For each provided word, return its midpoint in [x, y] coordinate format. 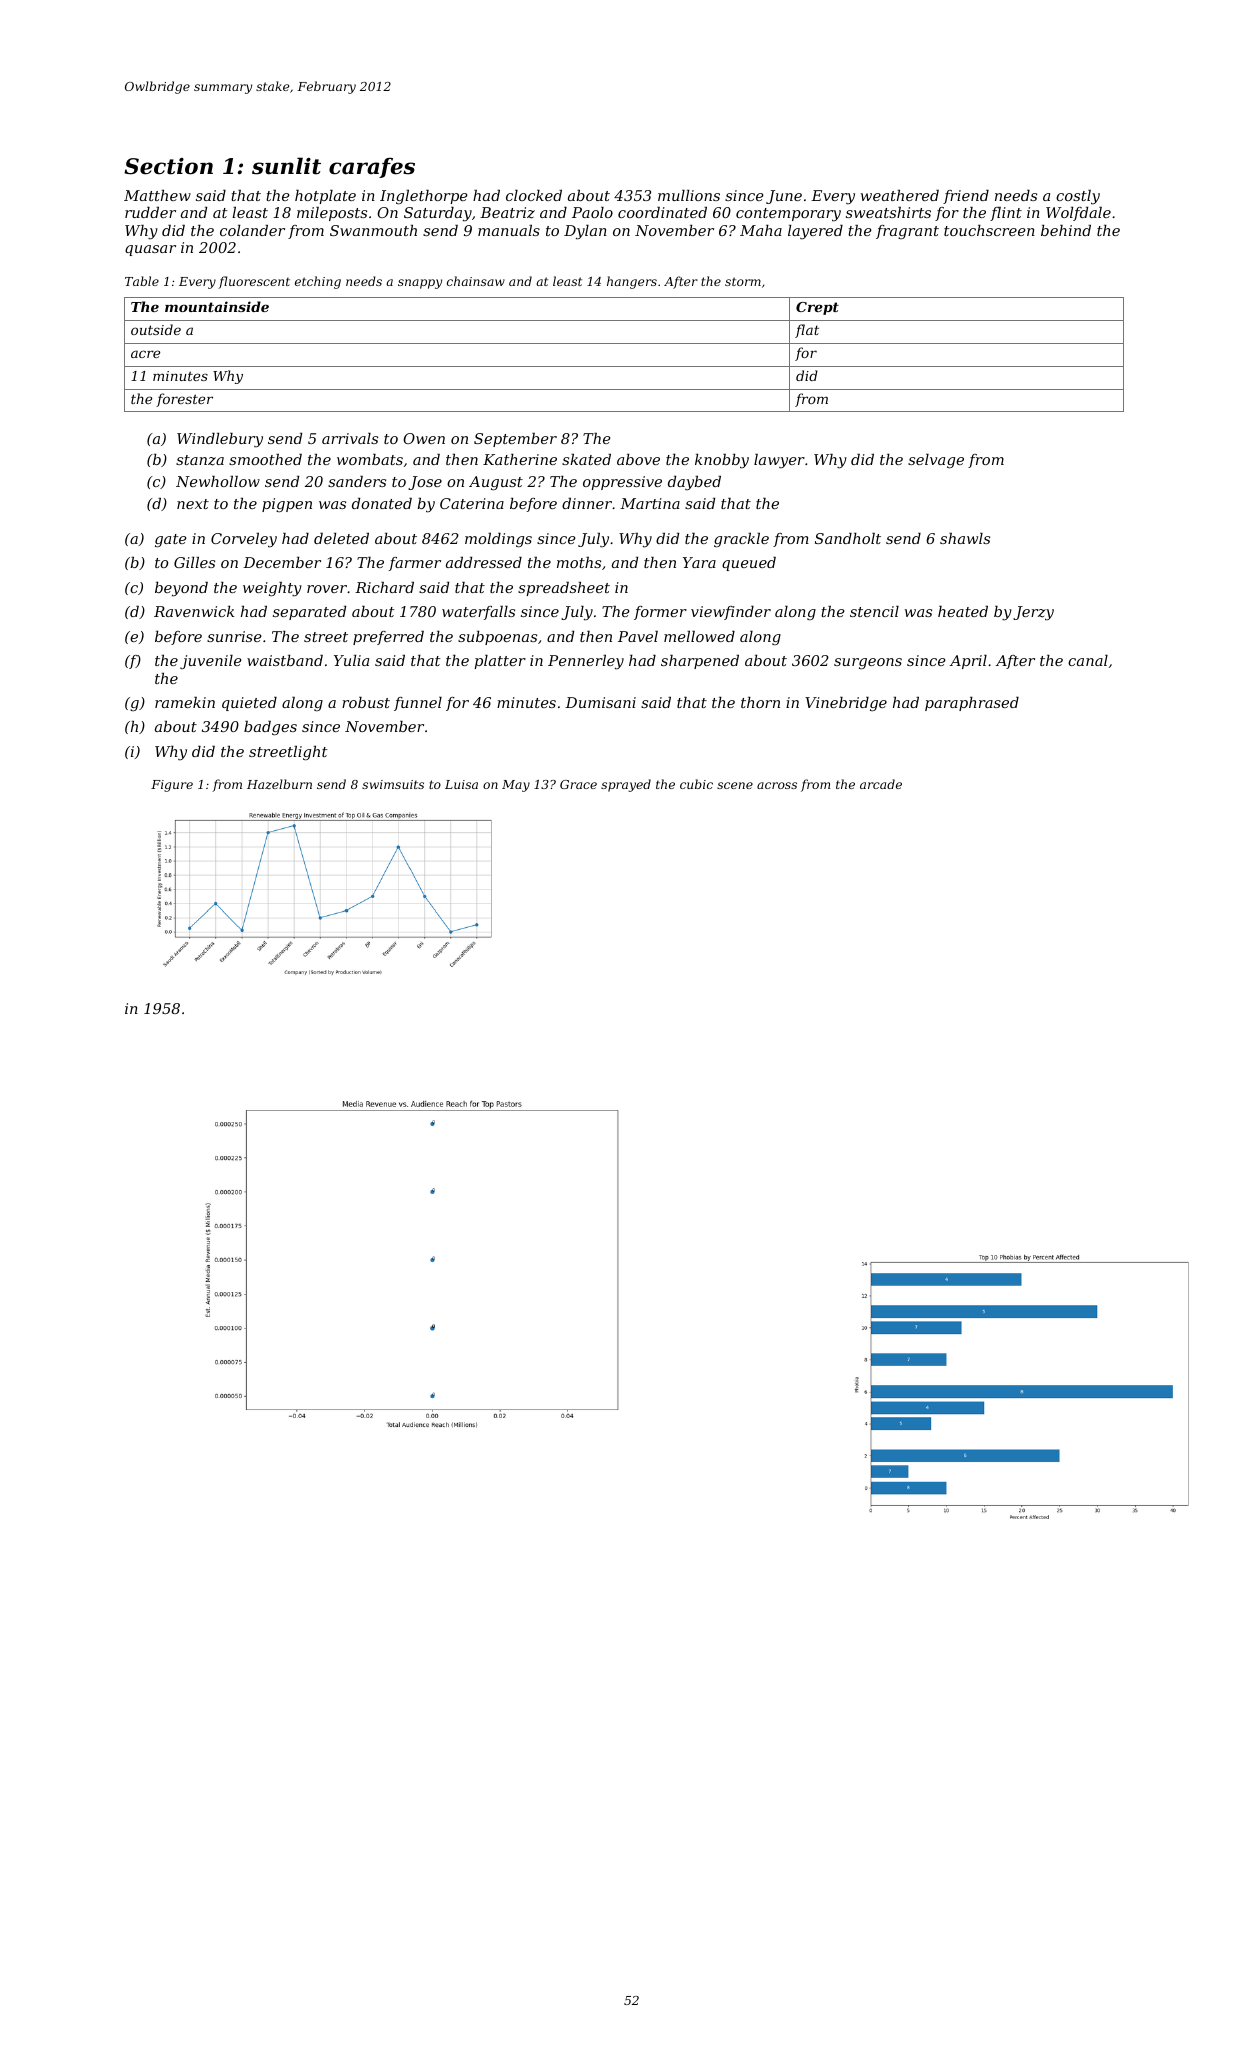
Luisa [461, 784]
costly [1078, 197]
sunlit [286, 166]
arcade [881, 784]
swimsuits [393, 784]
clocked [534, 195]
